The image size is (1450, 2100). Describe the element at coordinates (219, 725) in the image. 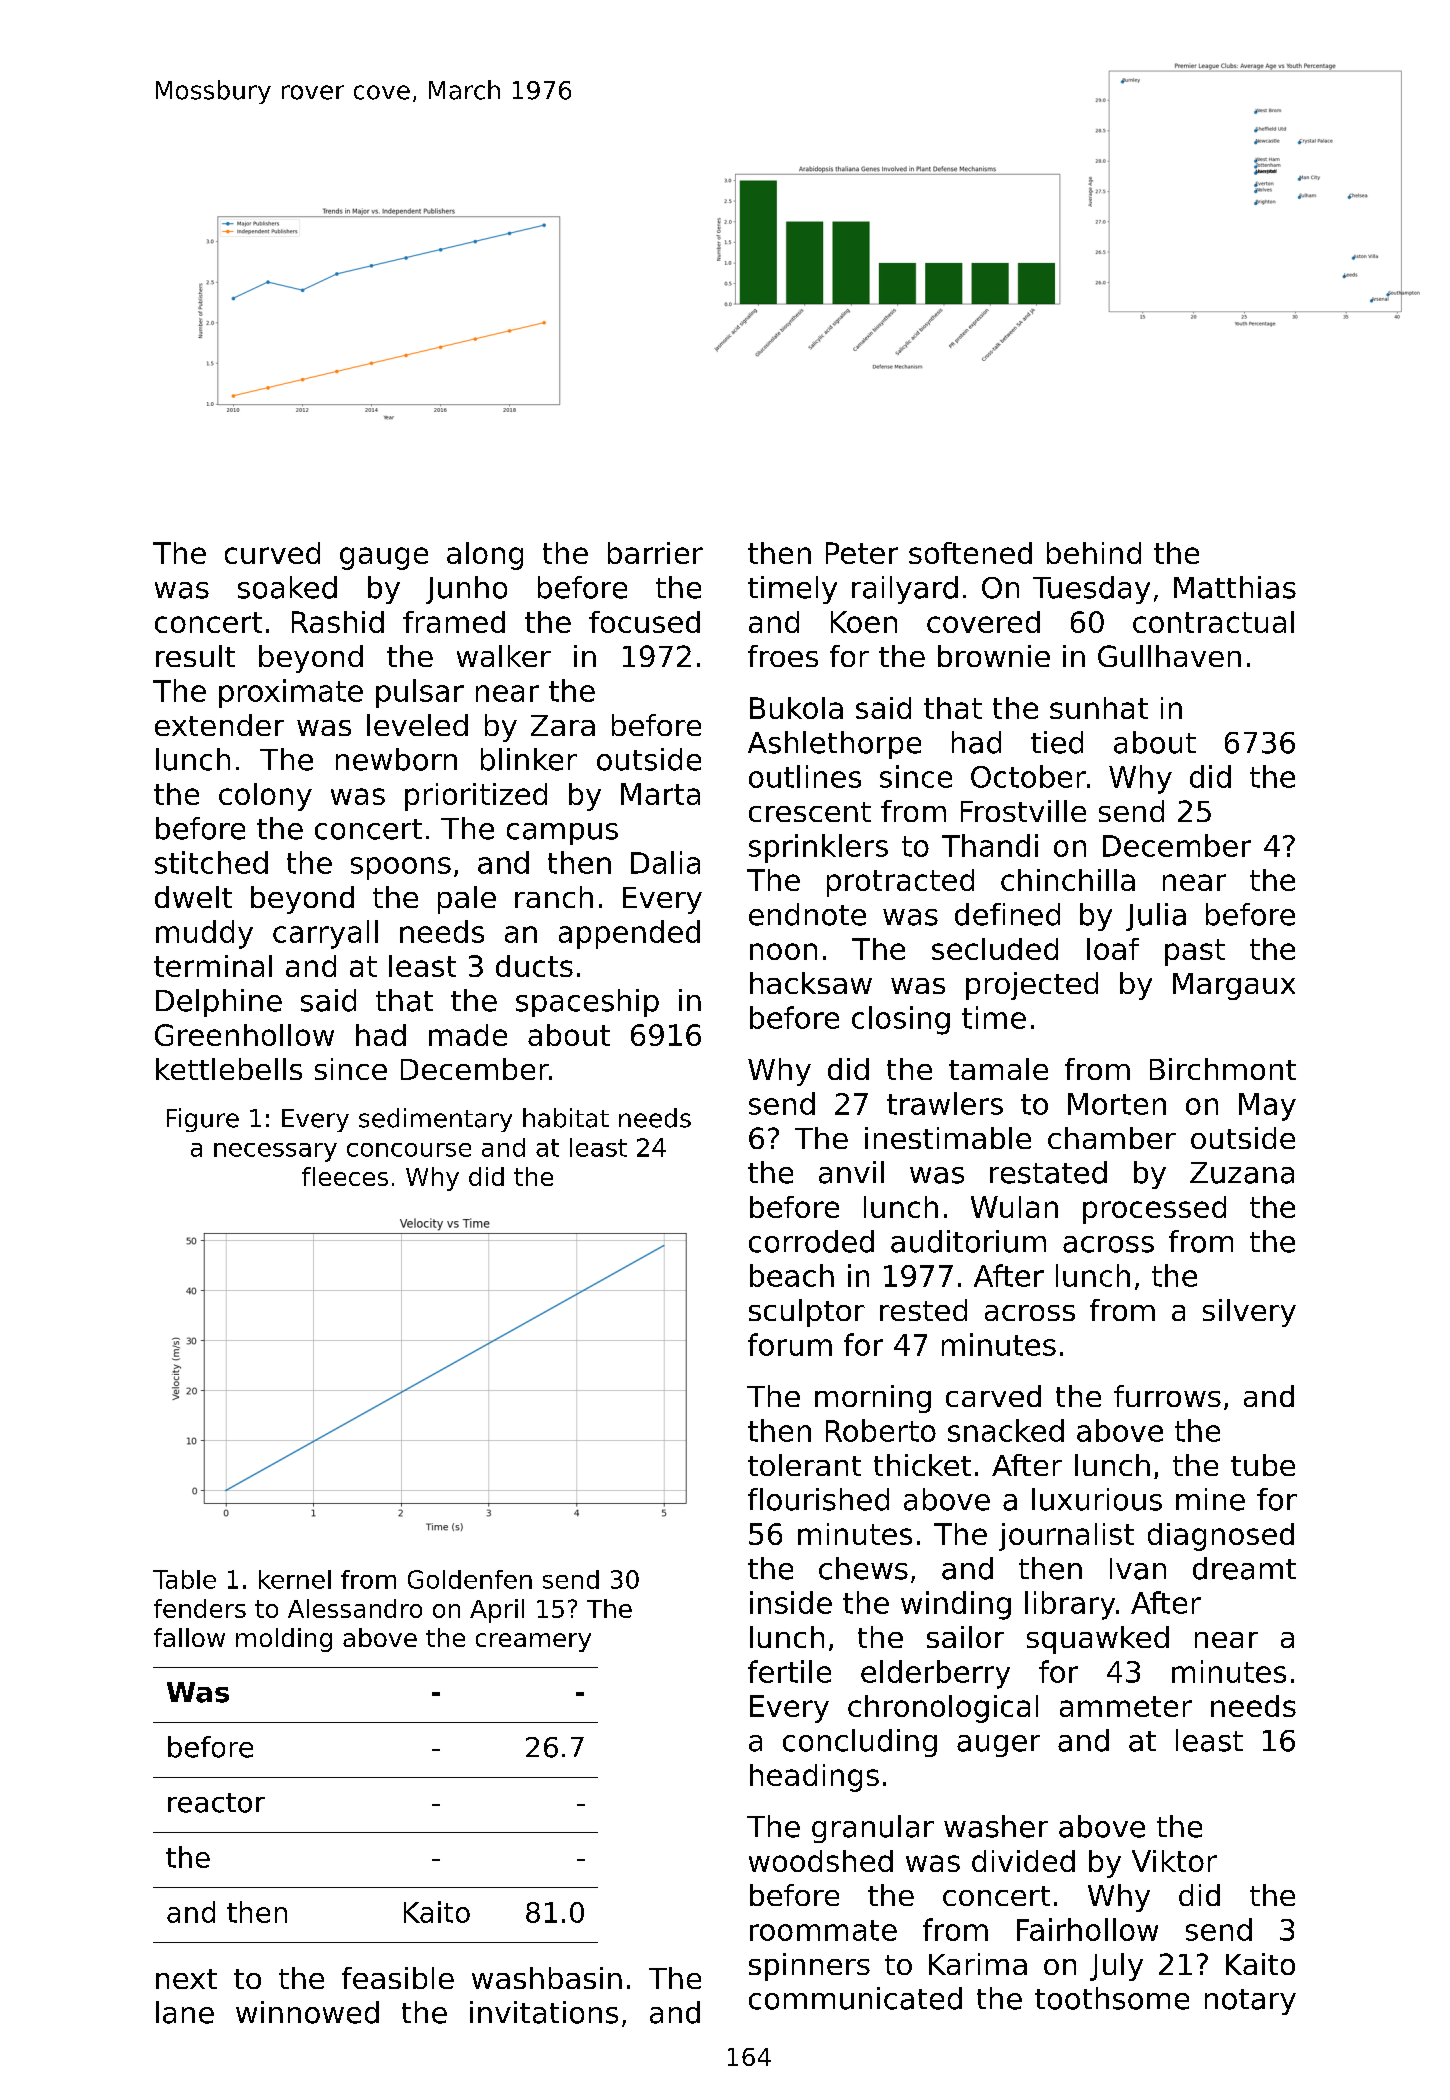

I see `extender` at that location.
